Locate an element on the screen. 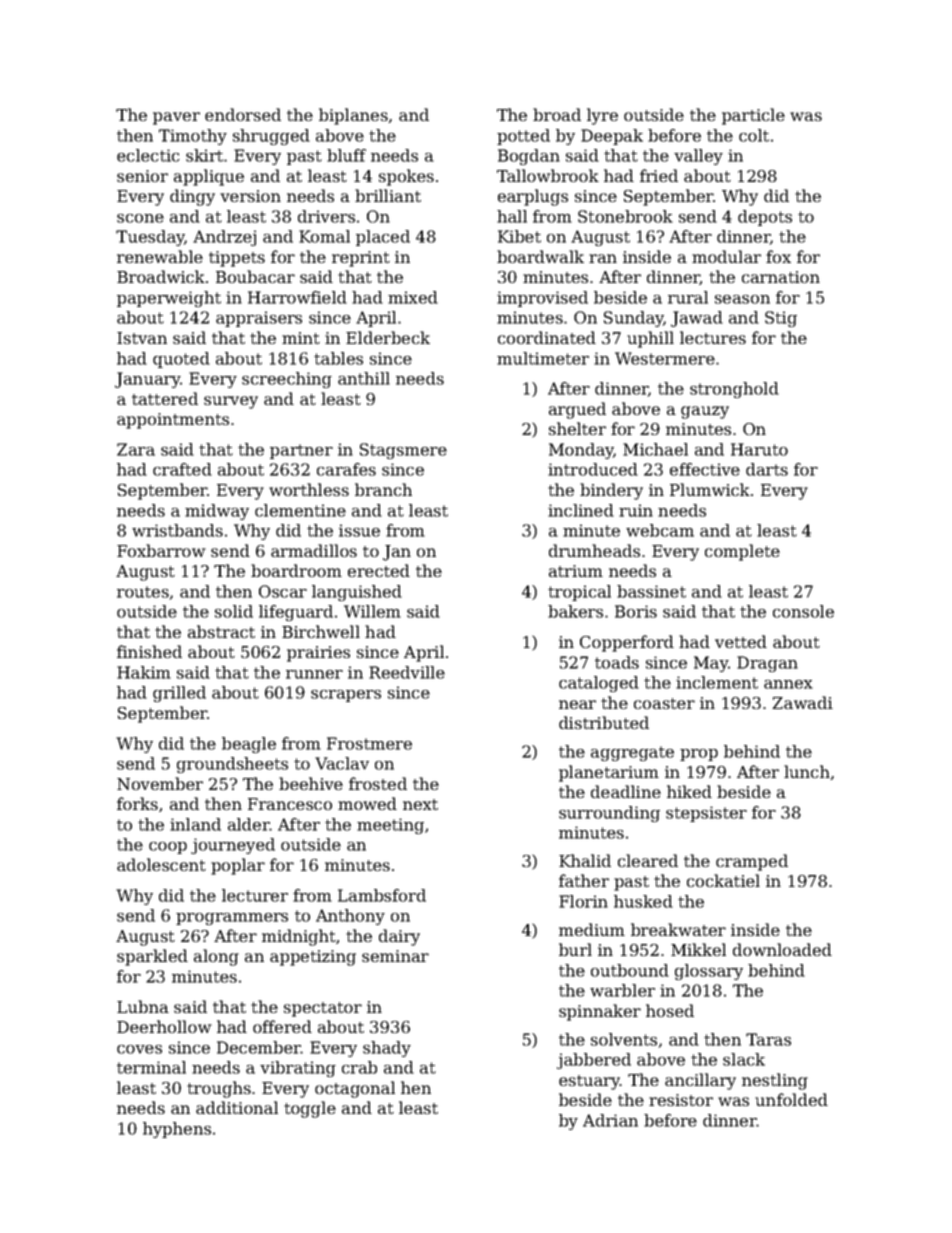 The width and height of the screenshot is (952, 1233). season is located at coordinates (742, 299).
